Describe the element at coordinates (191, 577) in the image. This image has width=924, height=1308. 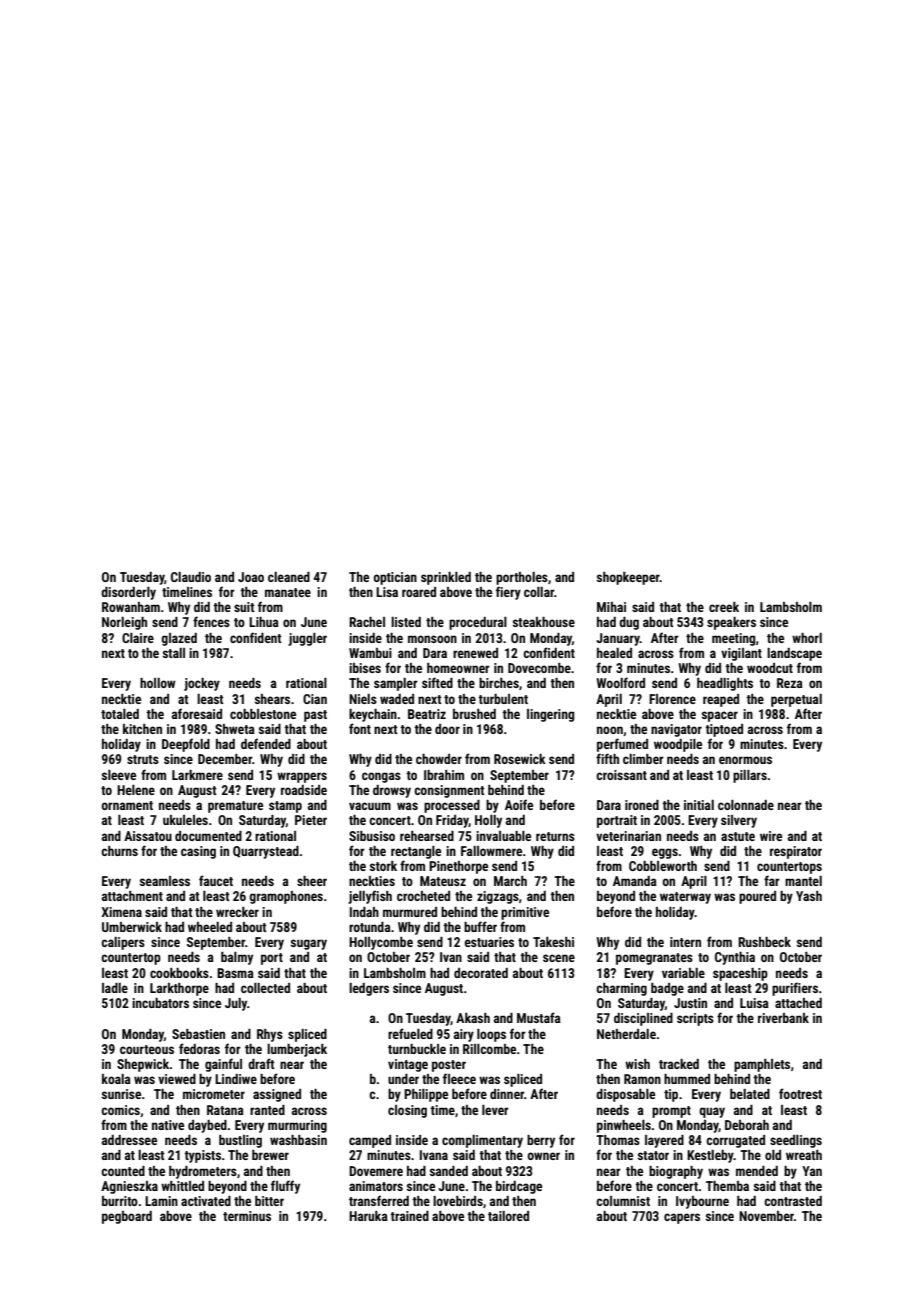
I see `Claudio` at that location.
